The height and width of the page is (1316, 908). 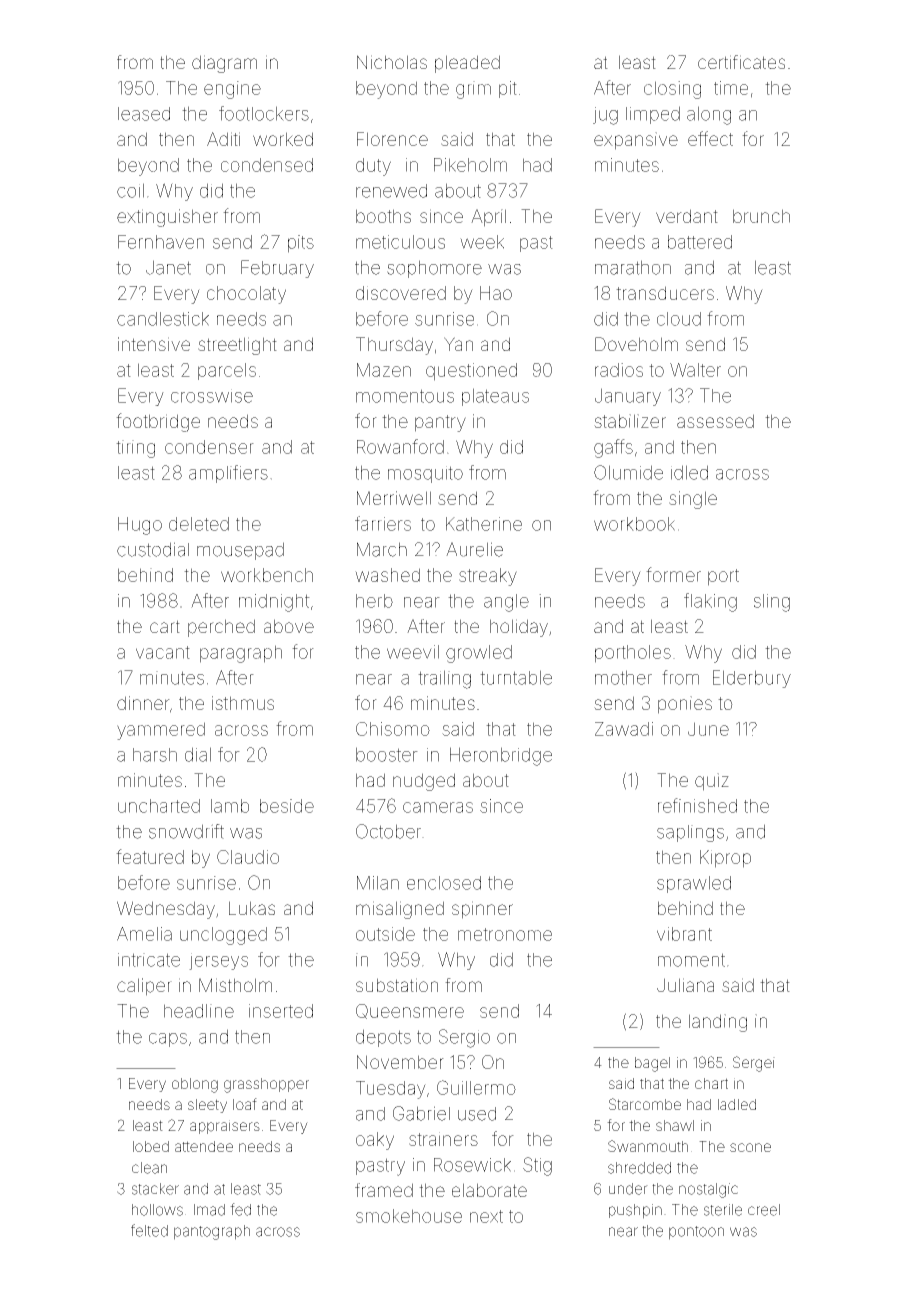 I want to click on worked, so click(x=283, y=139).
